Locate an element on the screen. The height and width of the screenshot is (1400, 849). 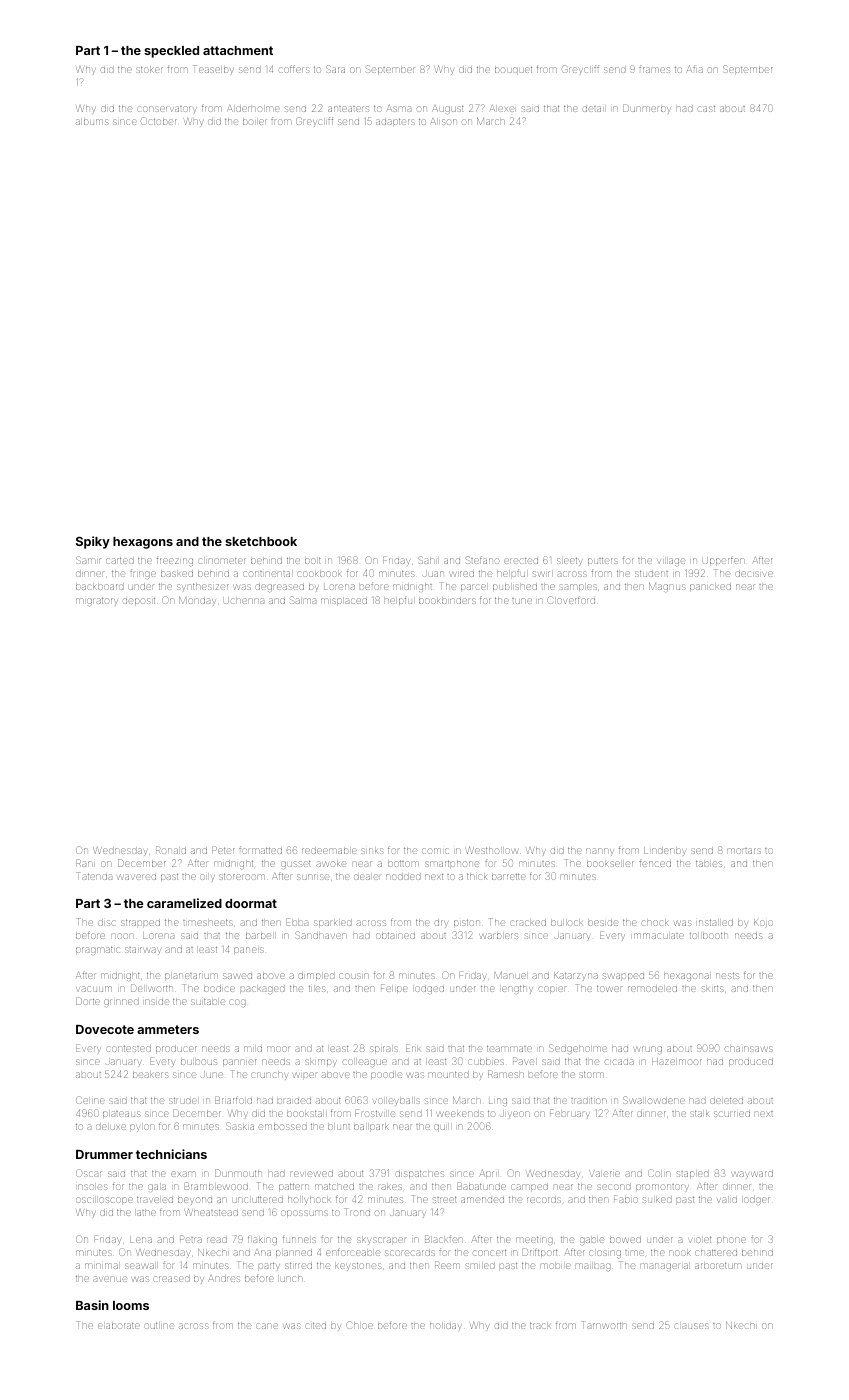
decisive is located at coordinates (754, 574).
